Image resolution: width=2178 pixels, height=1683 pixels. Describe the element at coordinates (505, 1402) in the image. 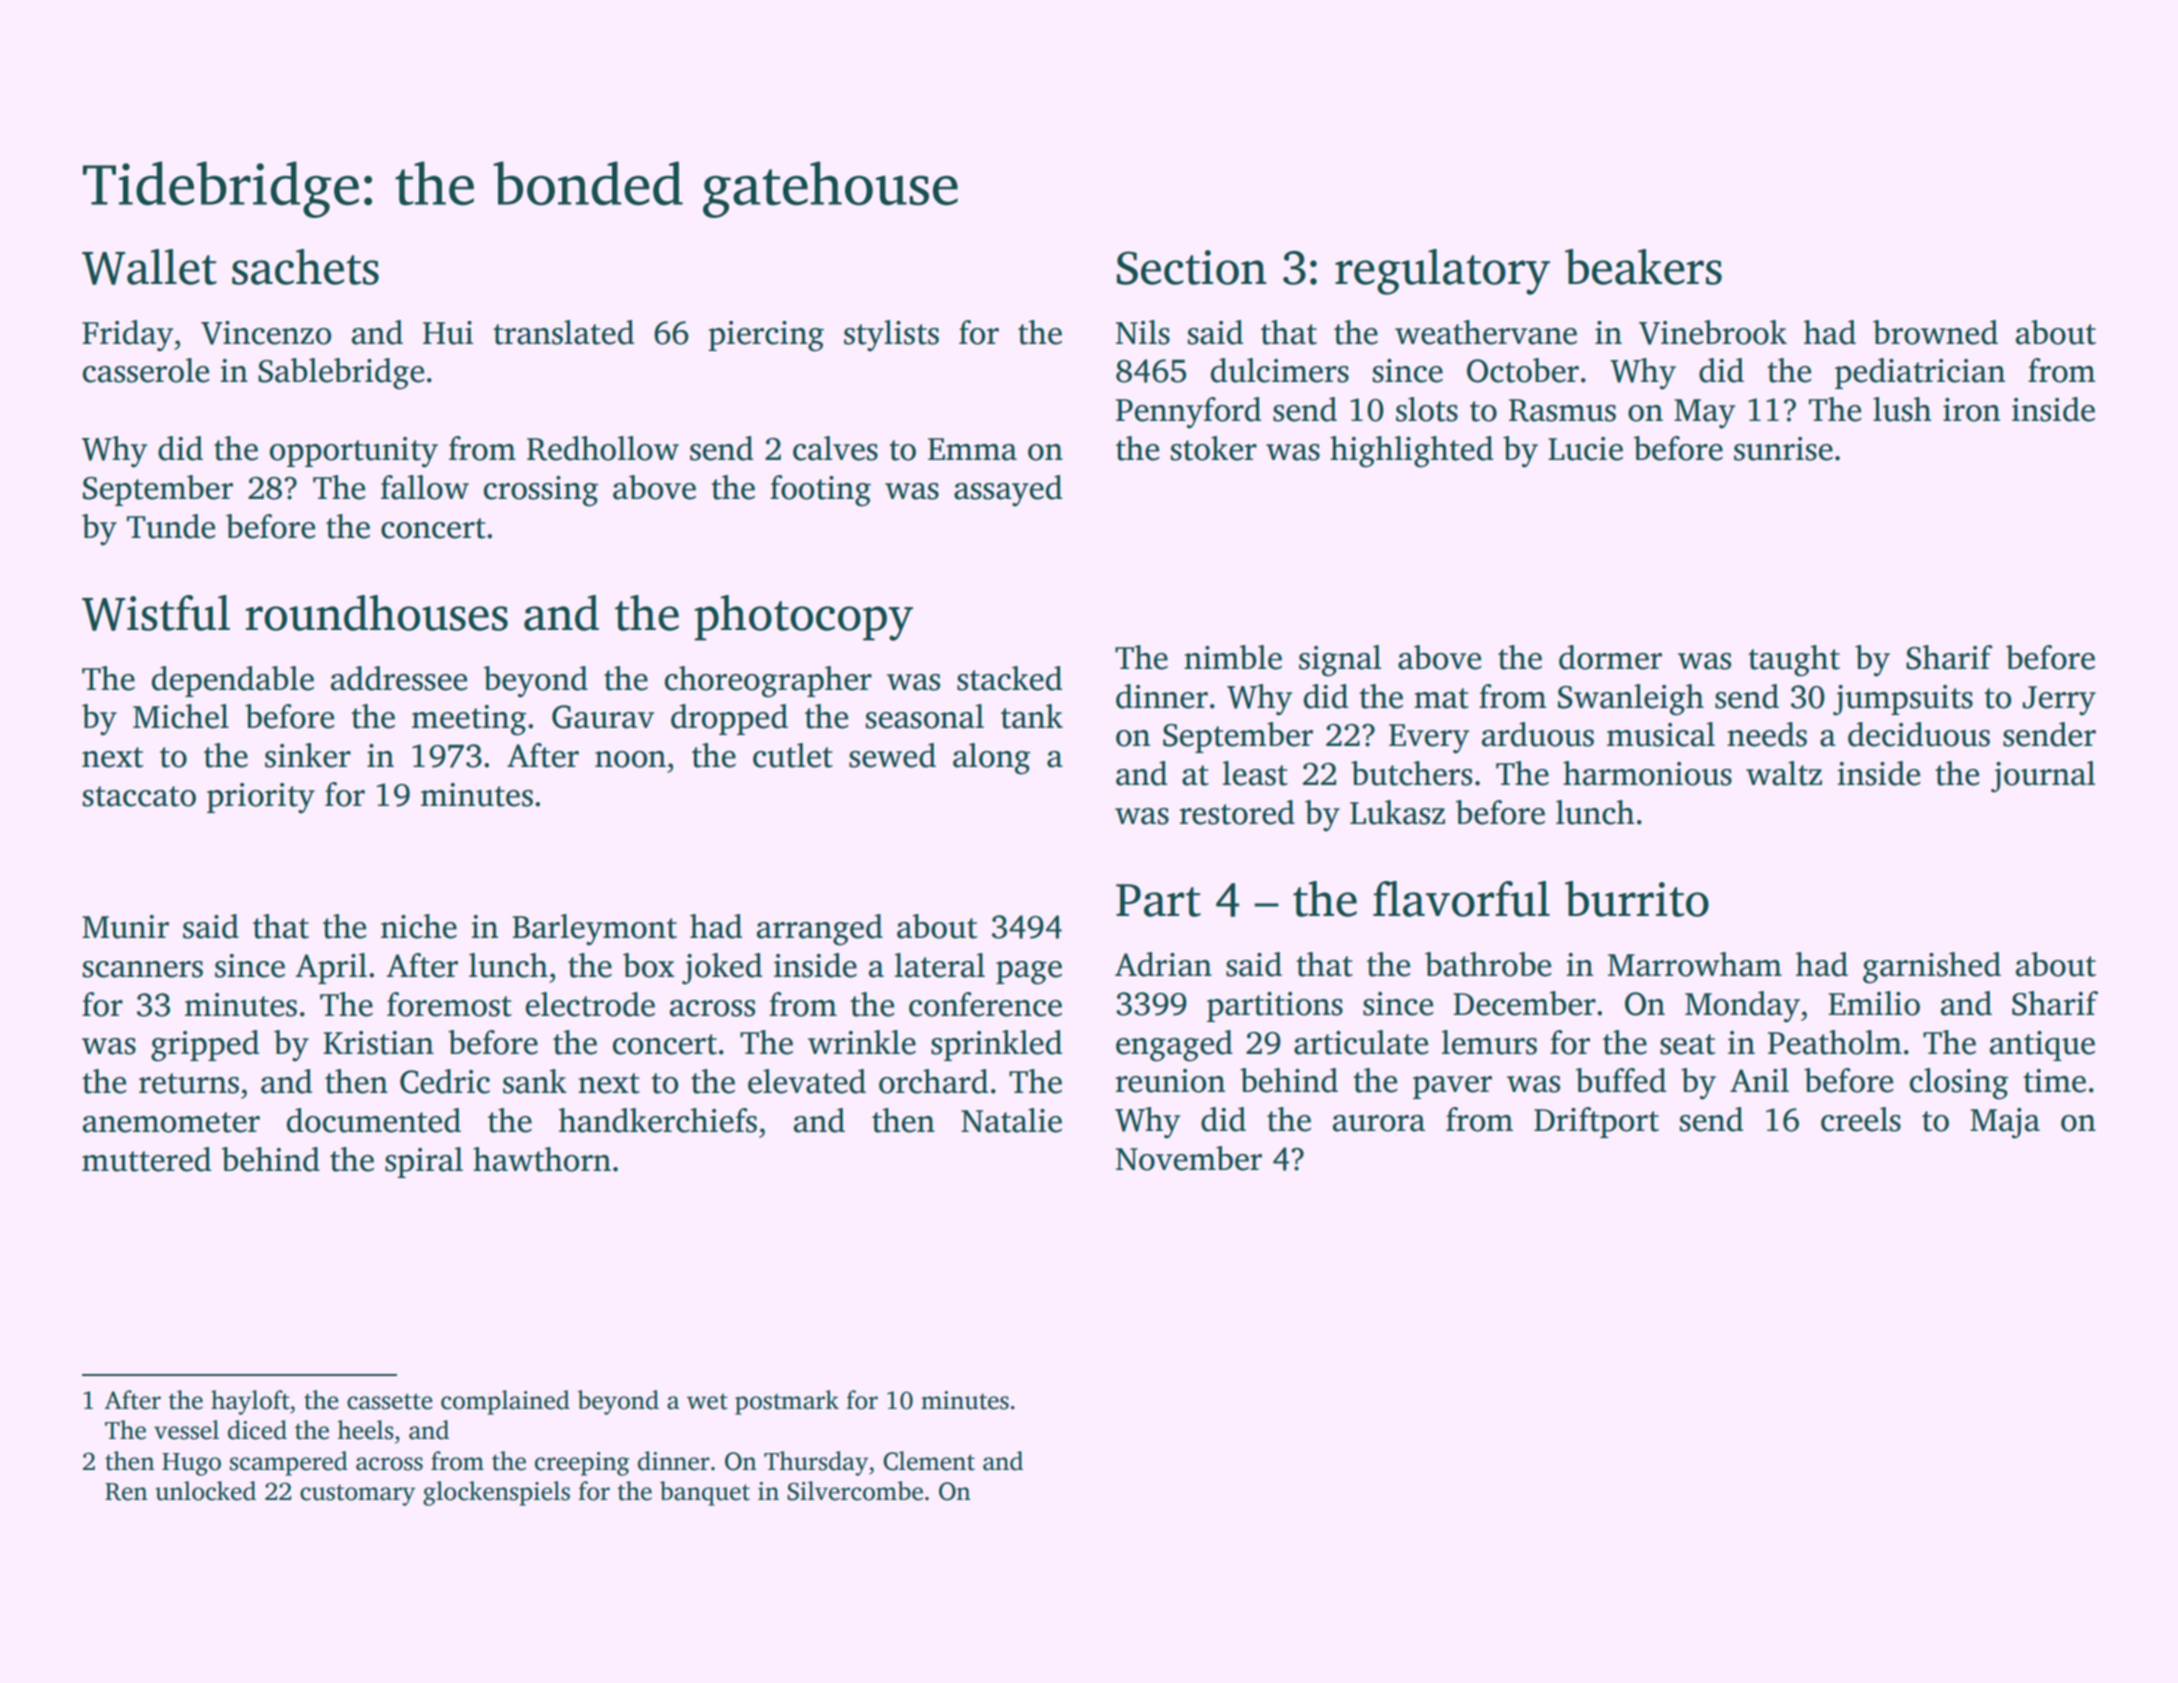

I see `complained` at that location.
